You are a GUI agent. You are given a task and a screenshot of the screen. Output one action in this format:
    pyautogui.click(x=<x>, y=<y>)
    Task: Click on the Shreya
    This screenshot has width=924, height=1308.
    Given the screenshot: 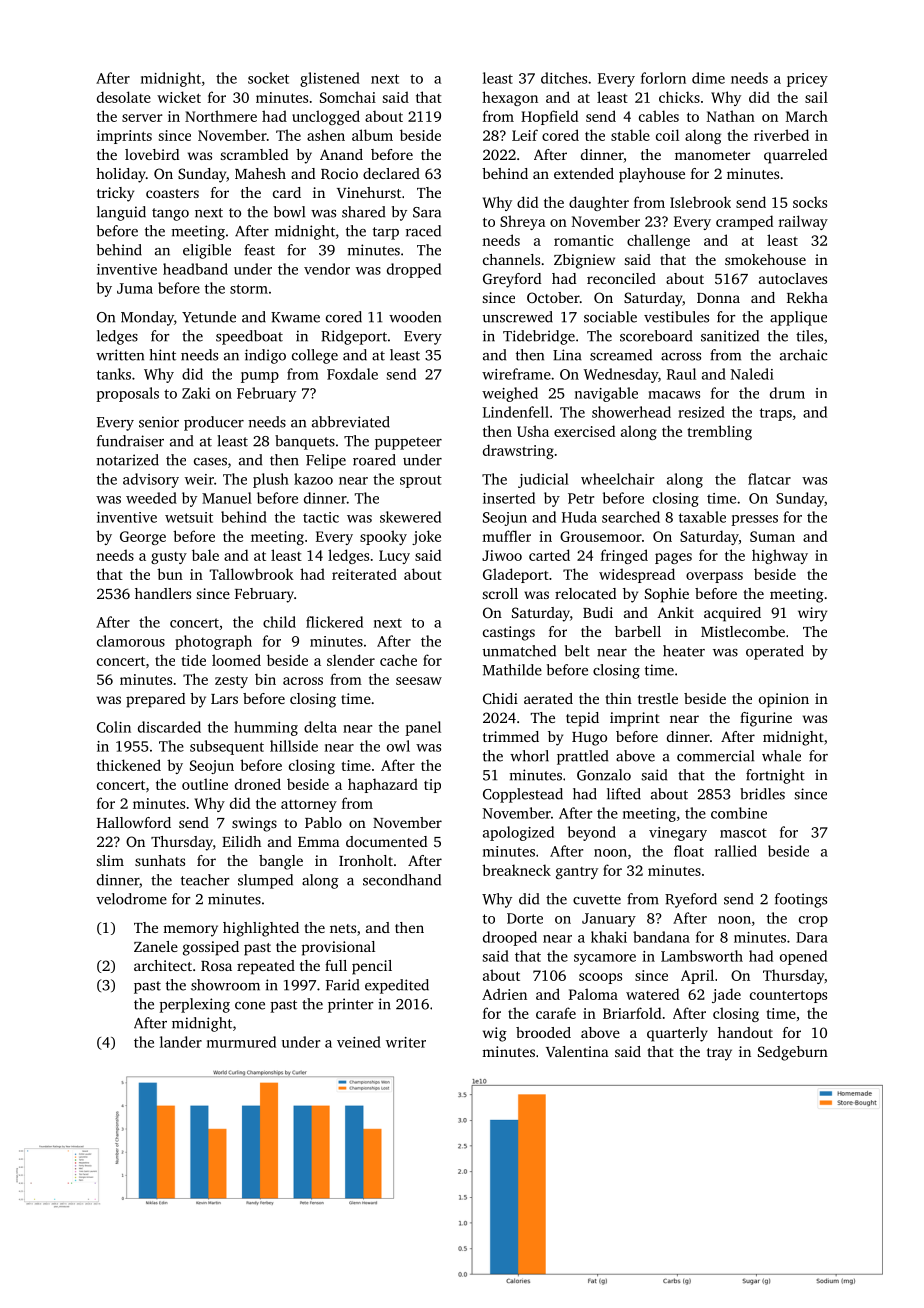 What is the action you would take?
    pyautogui.click(x=523, y=222)
